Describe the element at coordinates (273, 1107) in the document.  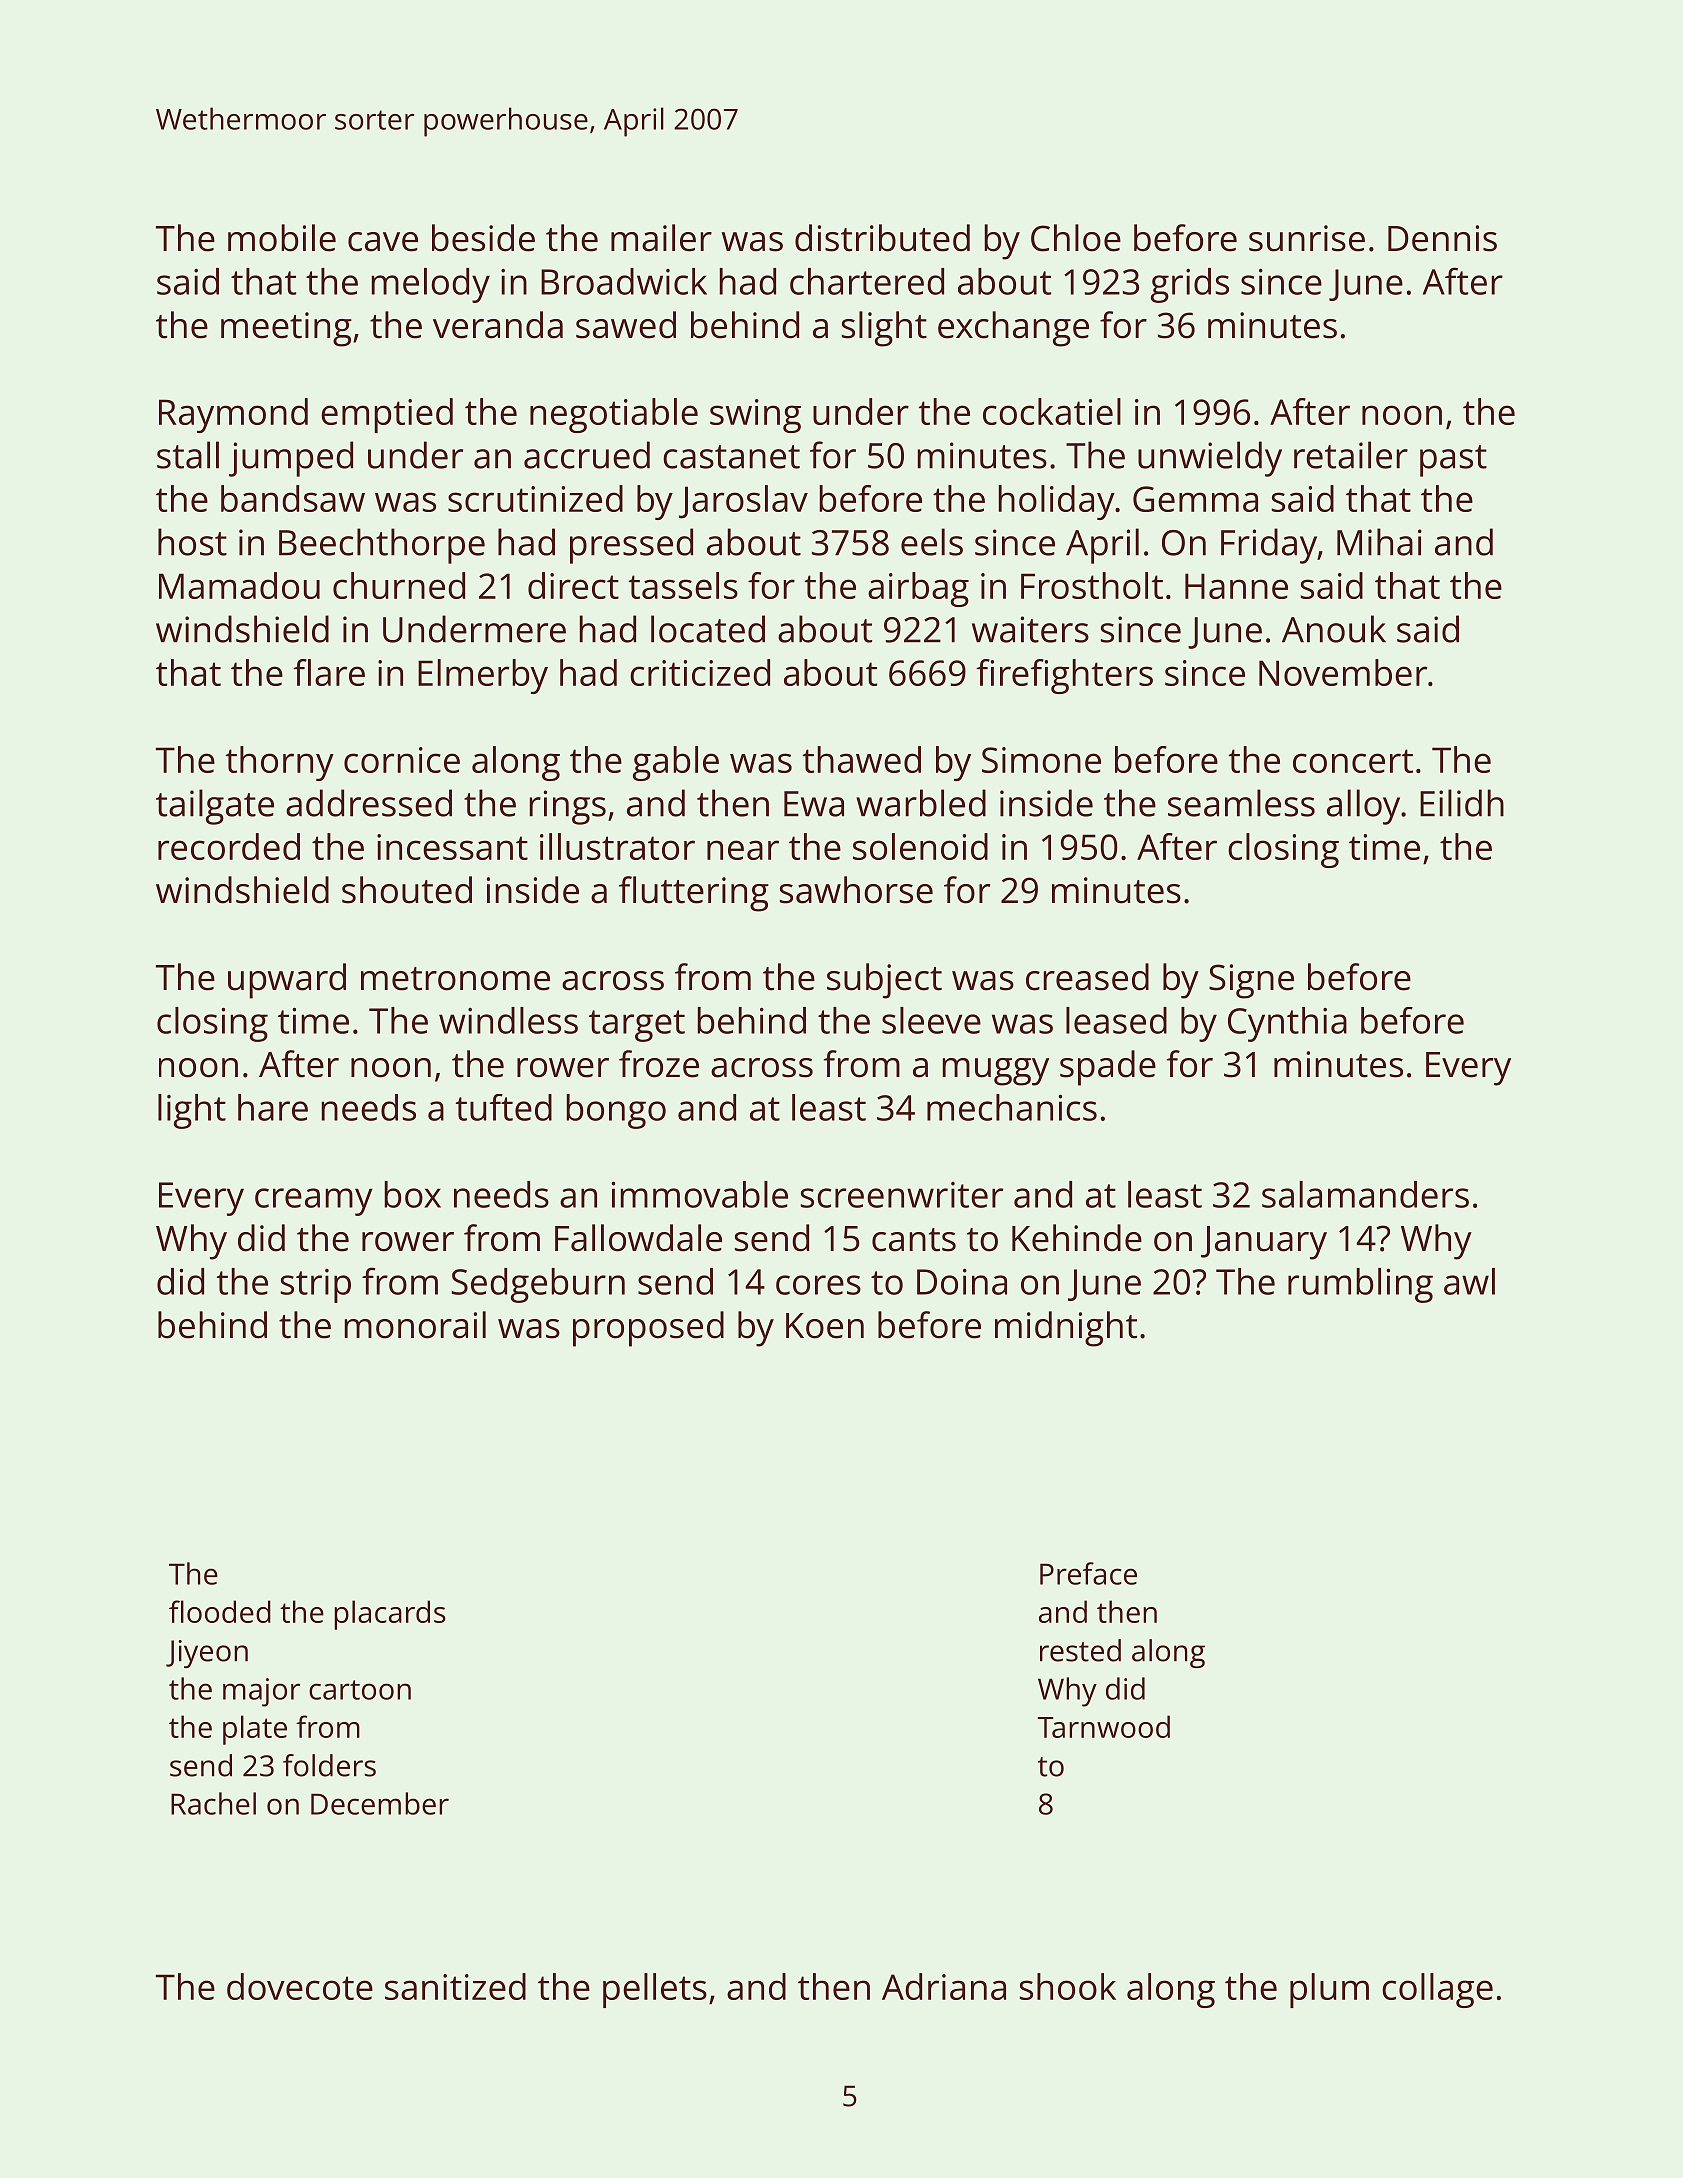
I see `hare` at that location.
